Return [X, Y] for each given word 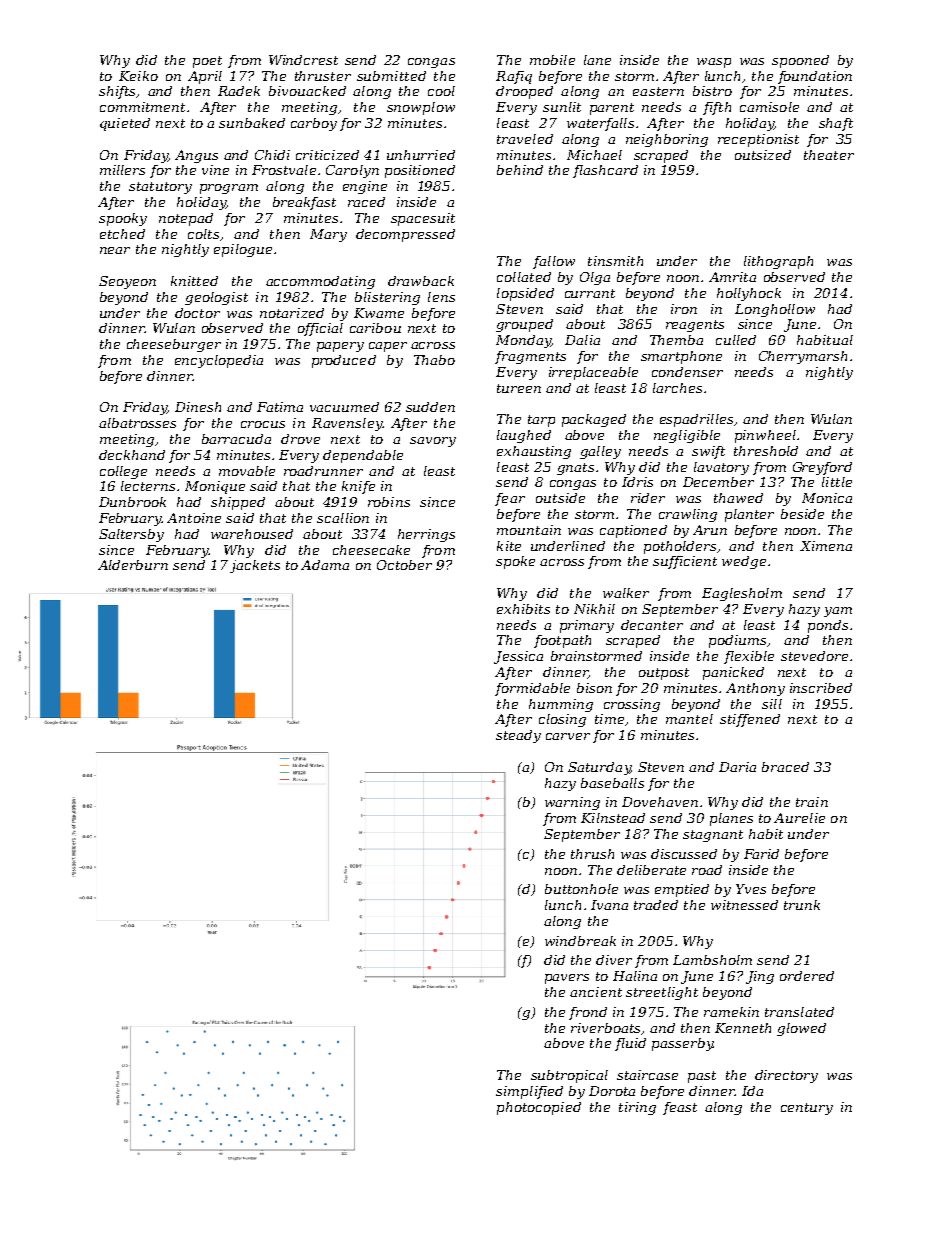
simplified [529, 1092]
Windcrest [303, 60]
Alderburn [133, 565]
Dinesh [198, 407]
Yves [751, 889]
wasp [714, 63]
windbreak [580, 941]
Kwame [379, 313]
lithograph [778, 262]
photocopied [539, 1108]
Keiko [138, 76]
